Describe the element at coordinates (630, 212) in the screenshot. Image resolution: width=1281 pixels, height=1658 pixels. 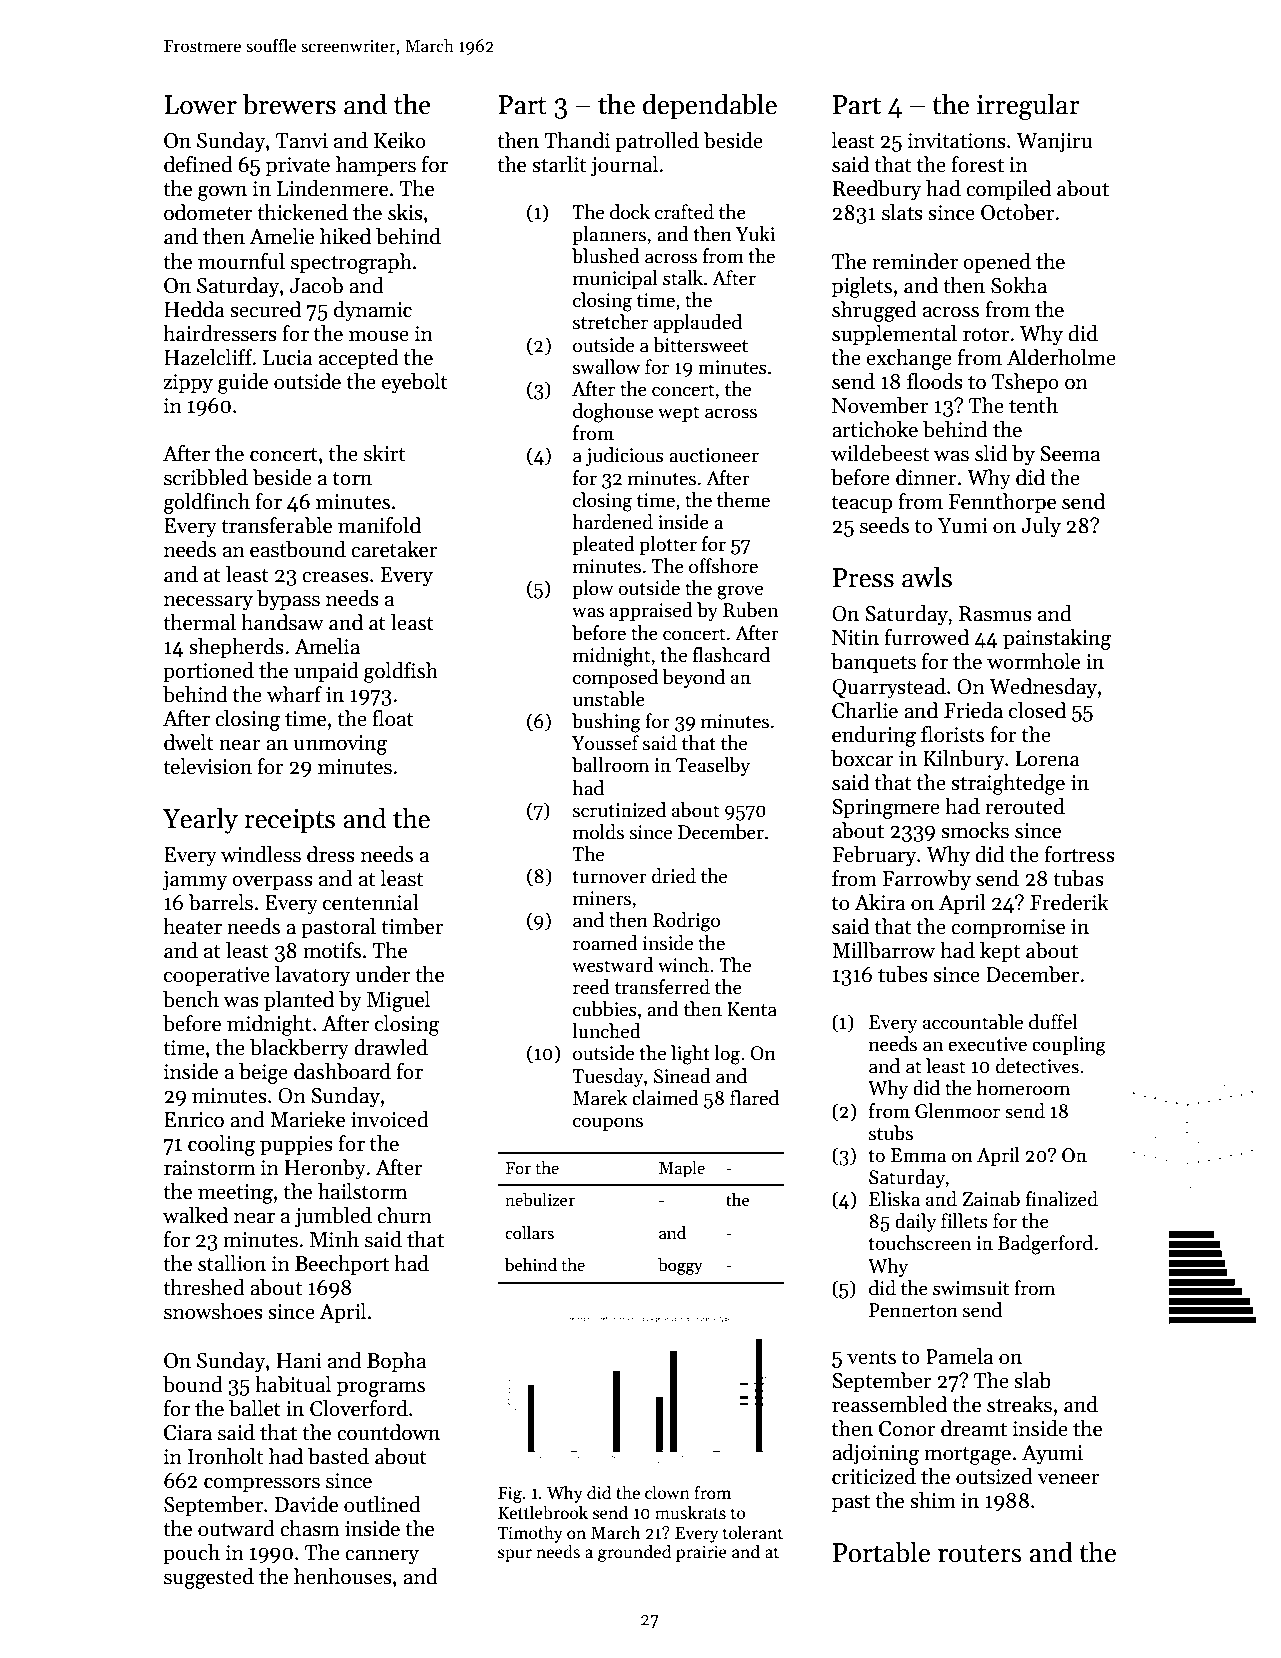
I see `dock` at that location.
